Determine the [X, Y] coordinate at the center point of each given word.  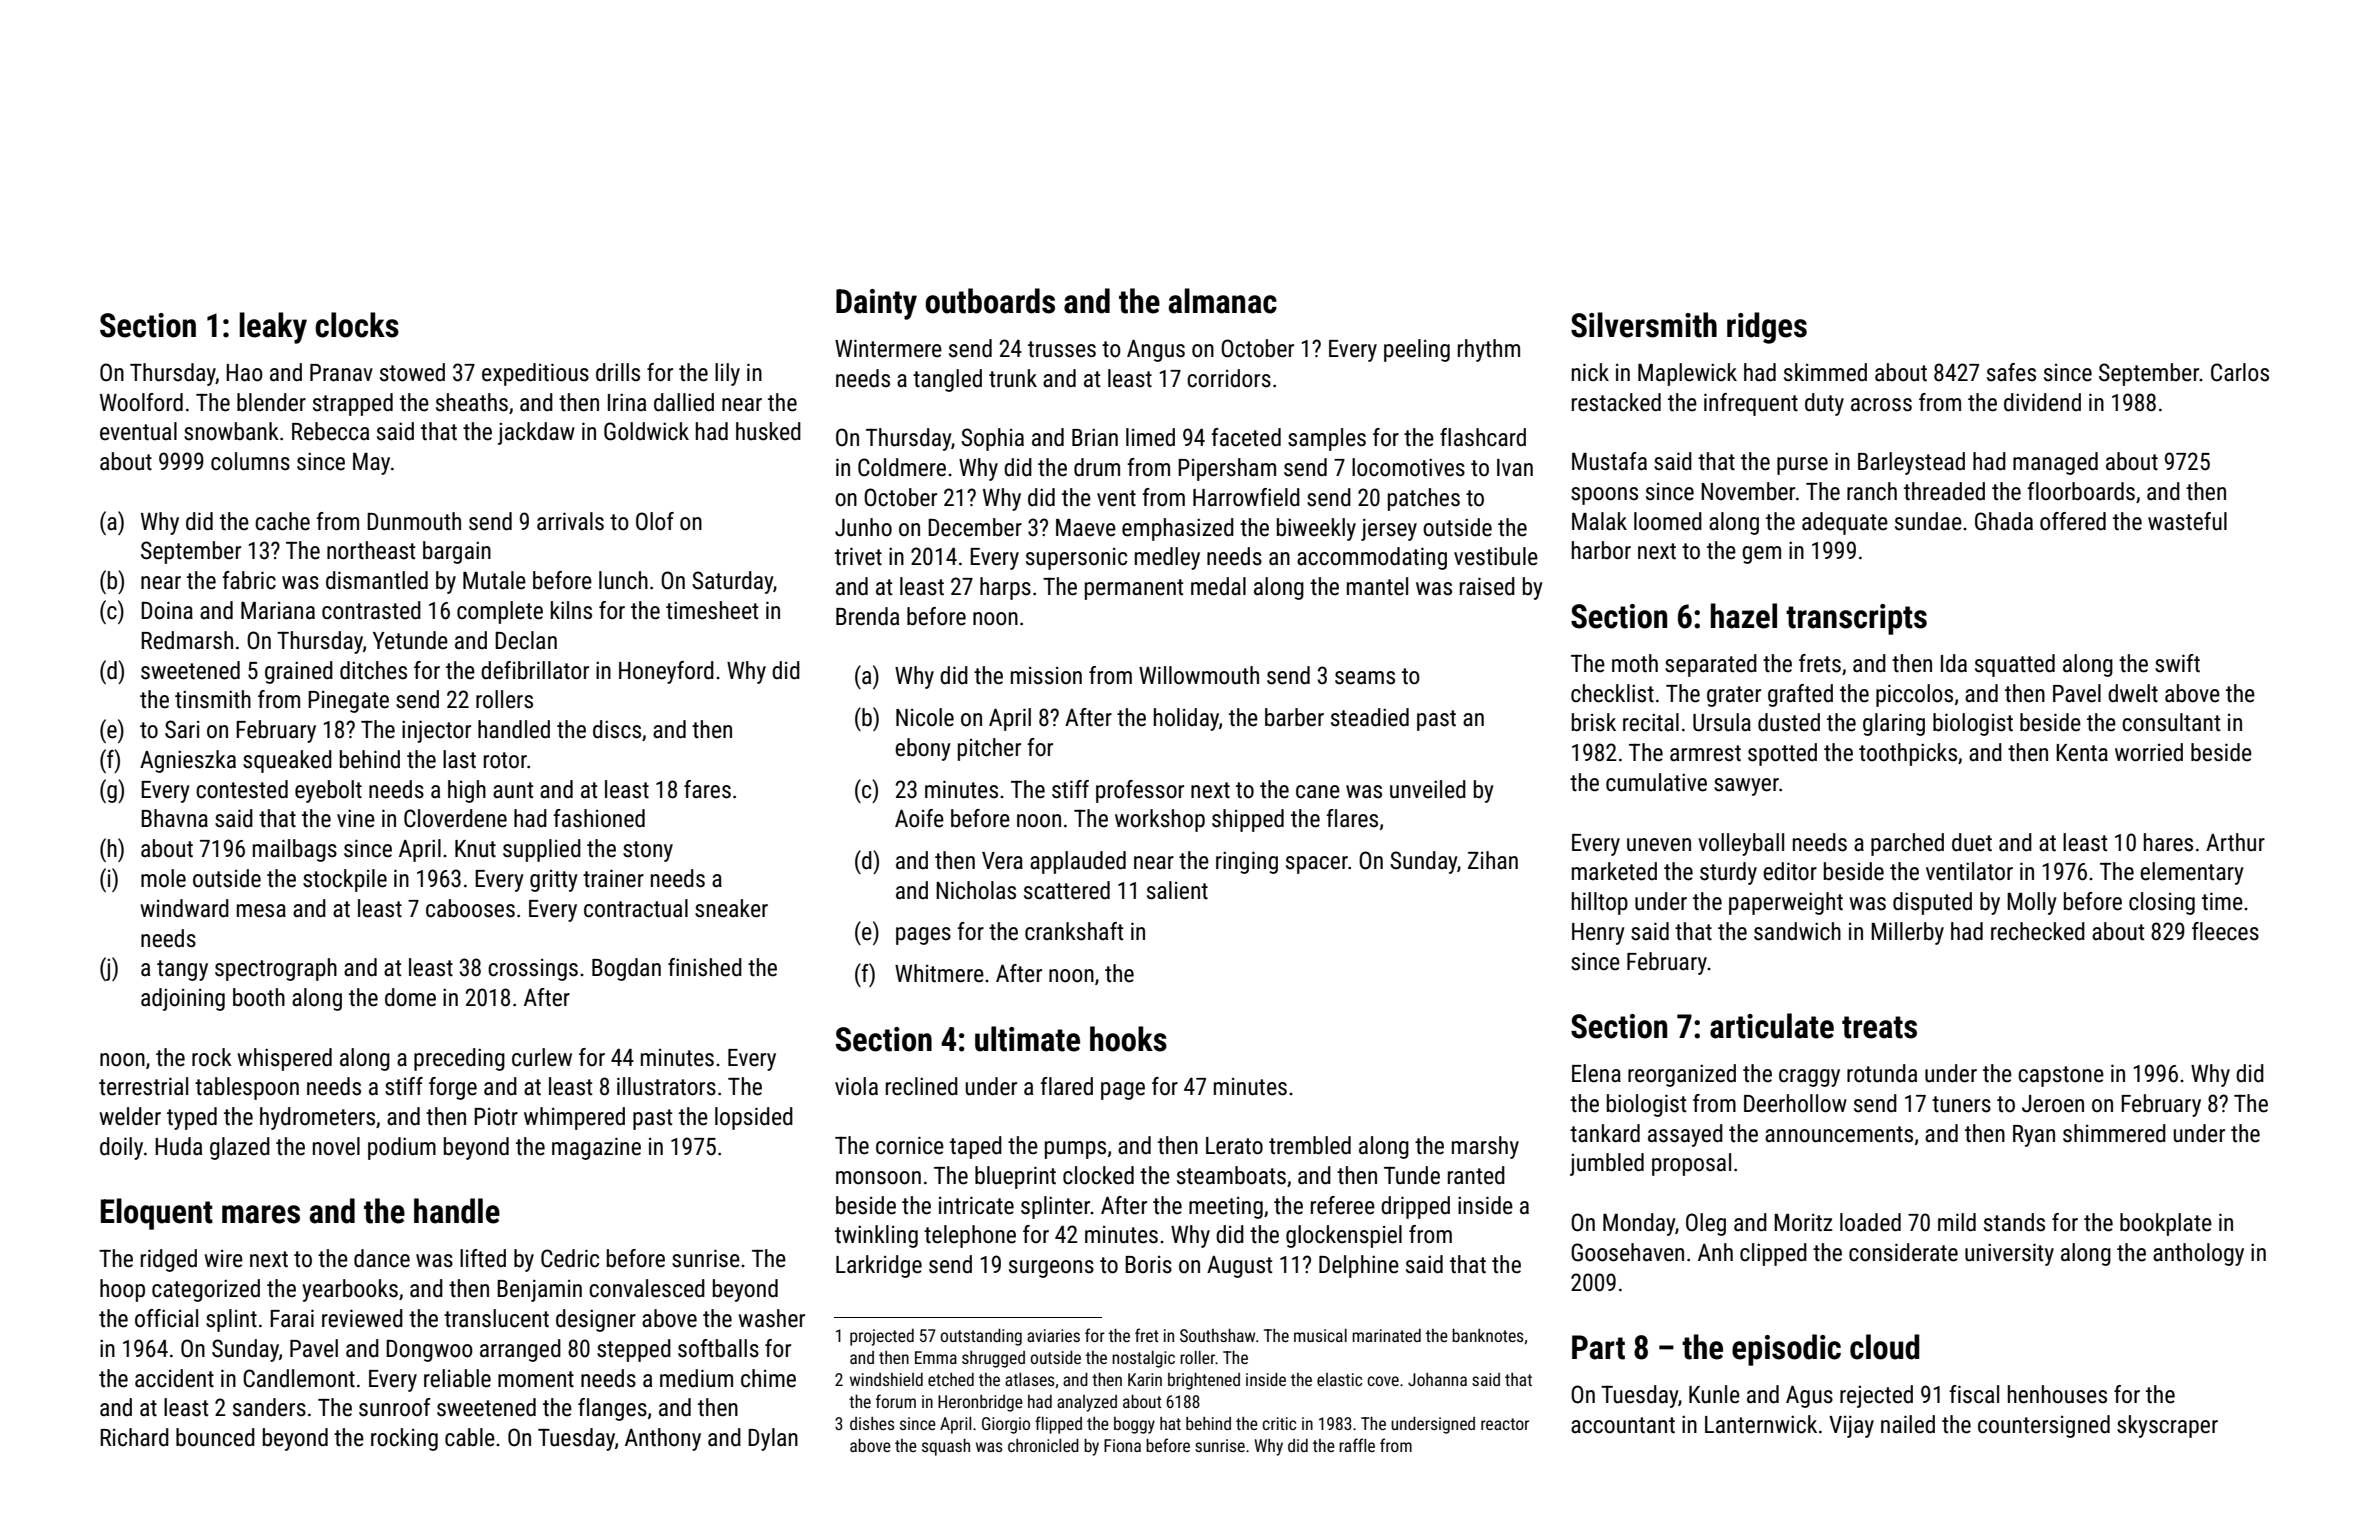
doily [121, 1148]
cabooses [470, 908]
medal [1218, 586]
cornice [910, 1145]
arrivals [570, 521]
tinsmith [213, 699]
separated [1711, 665]
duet [1972, 842]
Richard [134, 1437]
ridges [1767, 328]
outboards [990, 301]
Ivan [1515, 468]
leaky [273, 328]
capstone [2061, 1076]
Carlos [2240, 372]
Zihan [1493, 860]
